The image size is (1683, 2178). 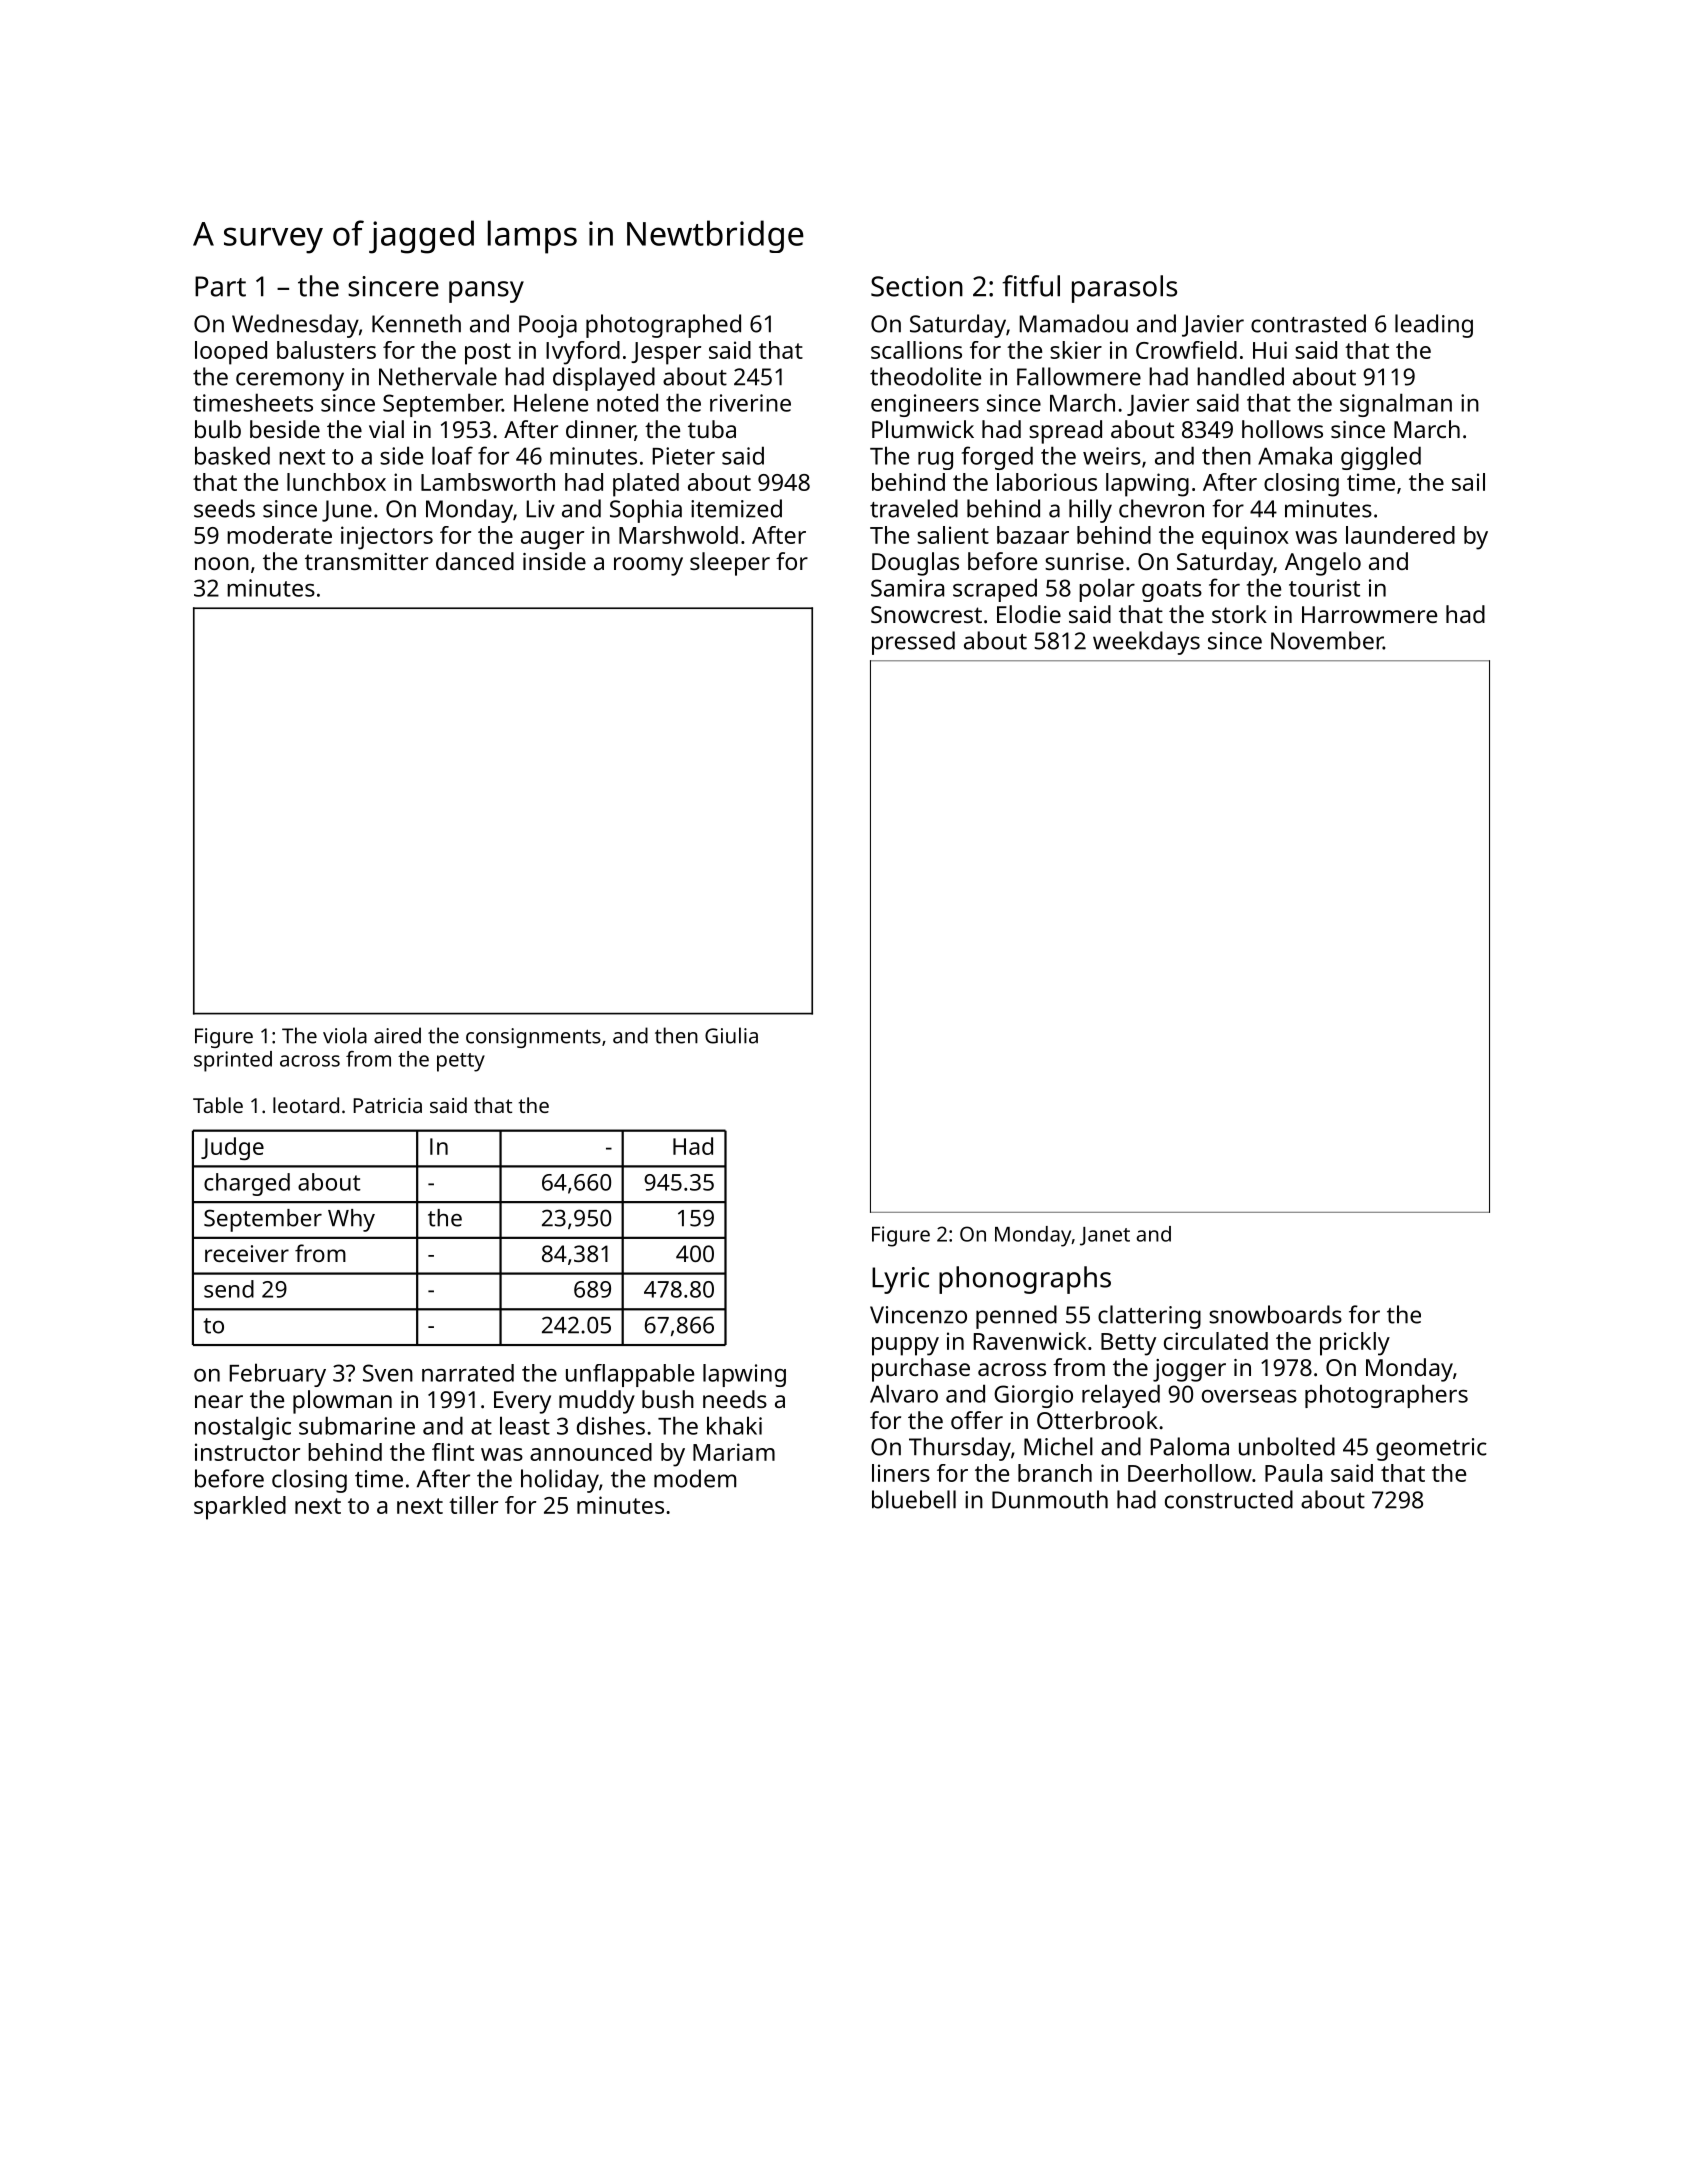 What do you see at coordinates (1468, 482) in the page?
I see `sail` at bounding box center [1468, 482].
